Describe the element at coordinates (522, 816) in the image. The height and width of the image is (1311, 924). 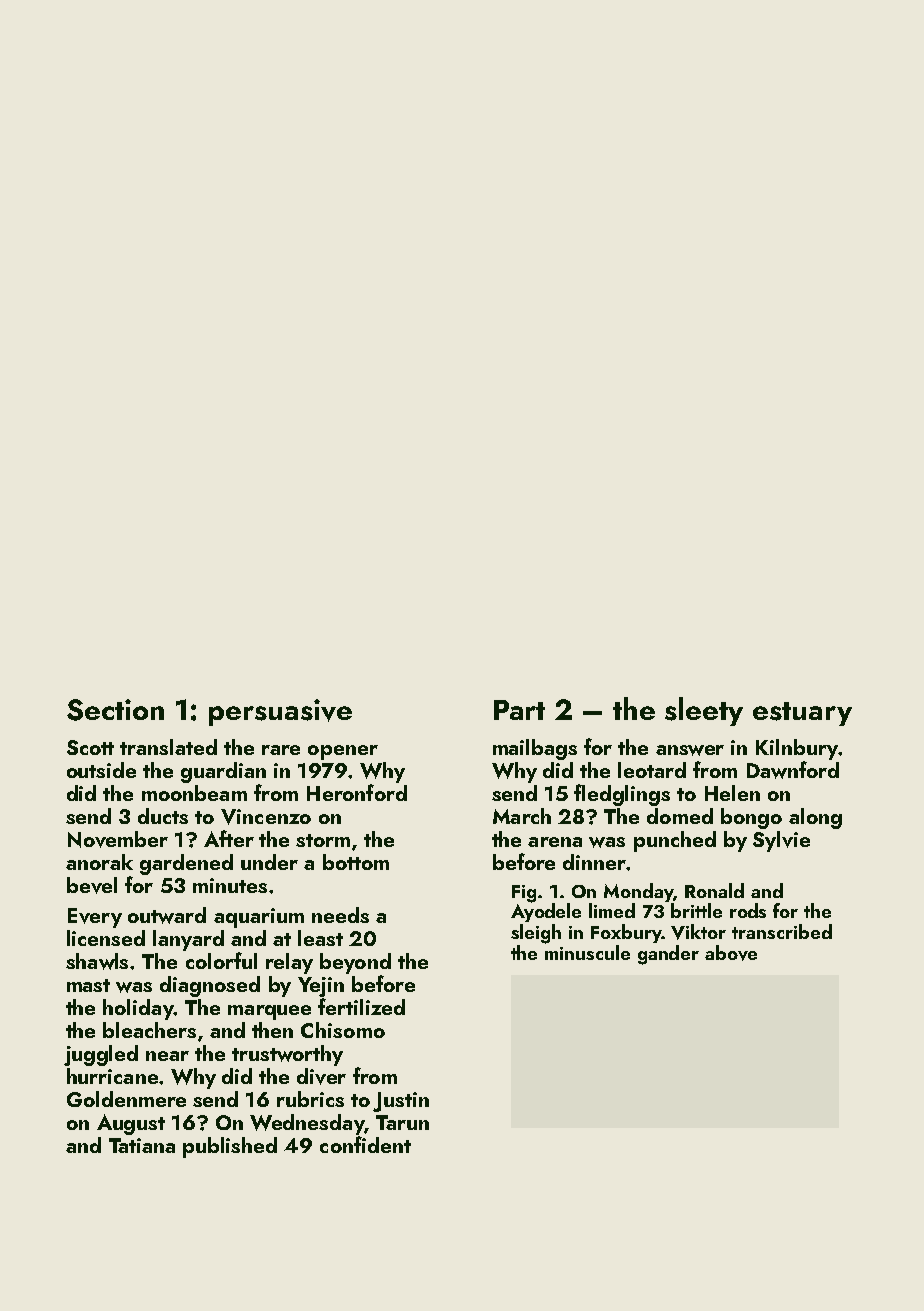
I see `March` at that location.
